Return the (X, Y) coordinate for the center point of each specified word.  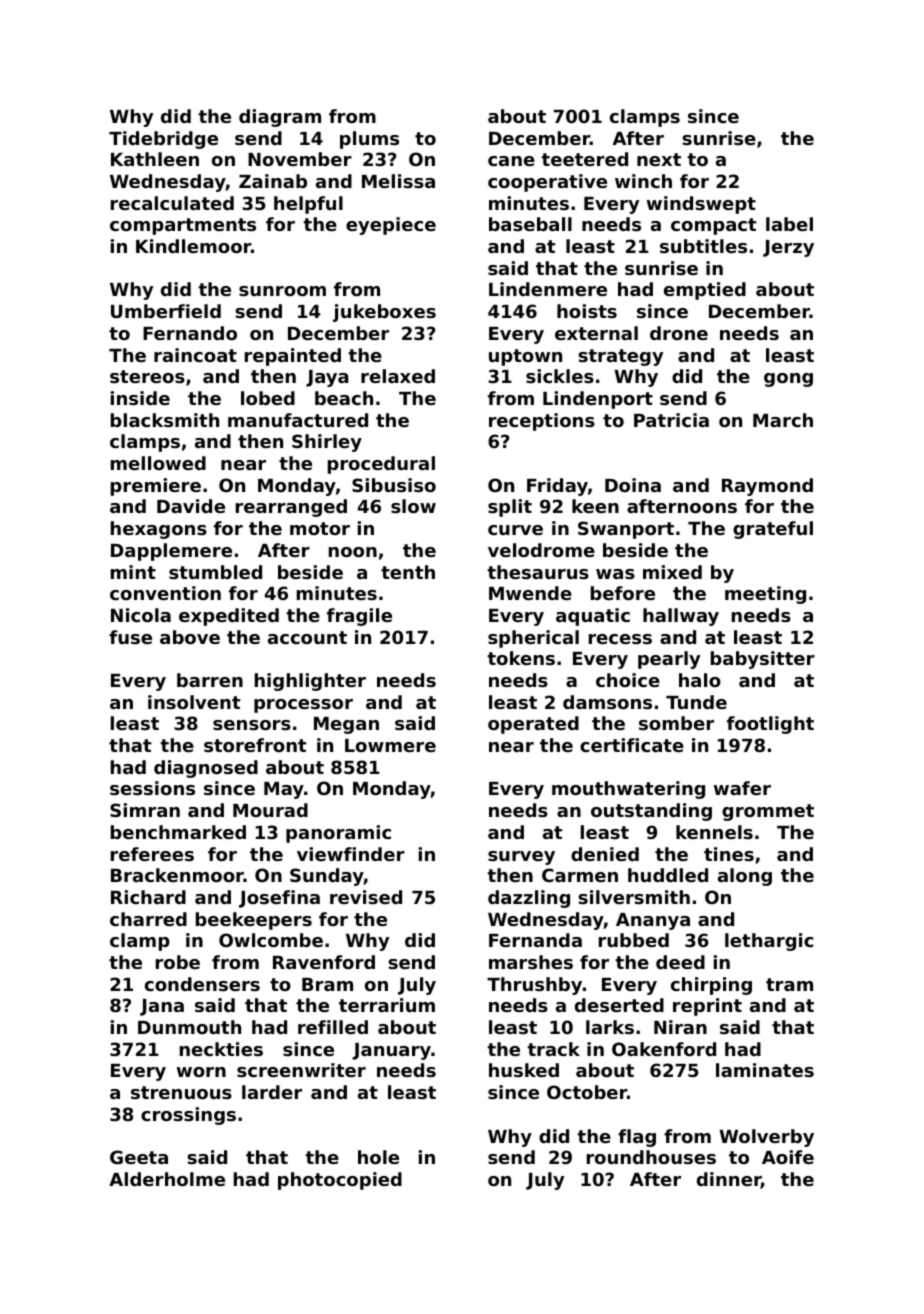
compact (713, 226)
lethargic (769, 942)
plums (369, 140)
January (391, 1051)
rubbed (634, 940)
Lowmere (390, 745)
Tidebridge (163, 140)
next (659, 159)
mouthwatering (628, 790)
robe (178, 962)
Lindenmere (548, 289)
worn (201, 1072)
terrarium (387, 1005)
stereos (147, 376)
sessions (152, 788)
